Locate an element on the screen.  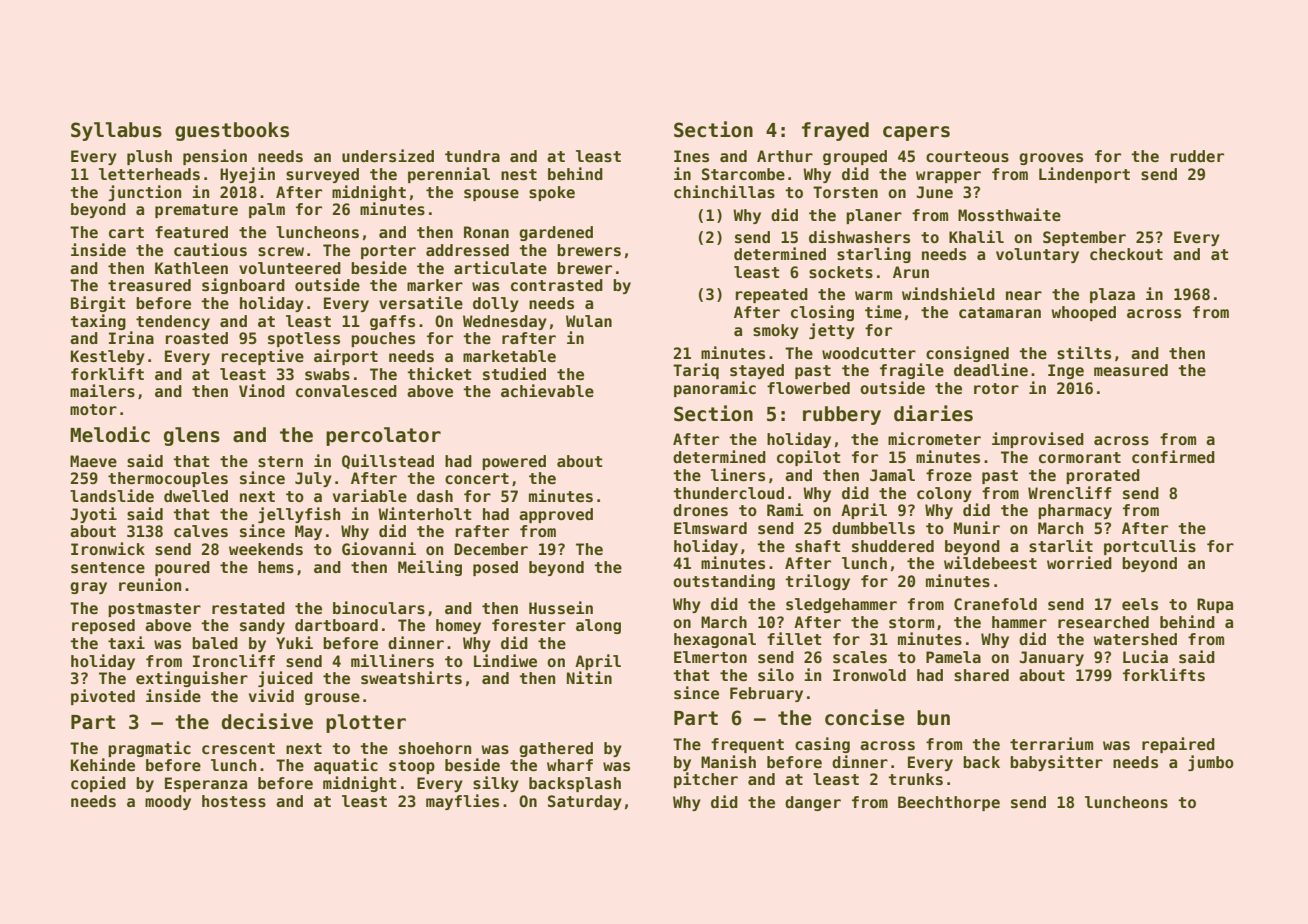
Syllabus is located at coordinates (116, 131).
